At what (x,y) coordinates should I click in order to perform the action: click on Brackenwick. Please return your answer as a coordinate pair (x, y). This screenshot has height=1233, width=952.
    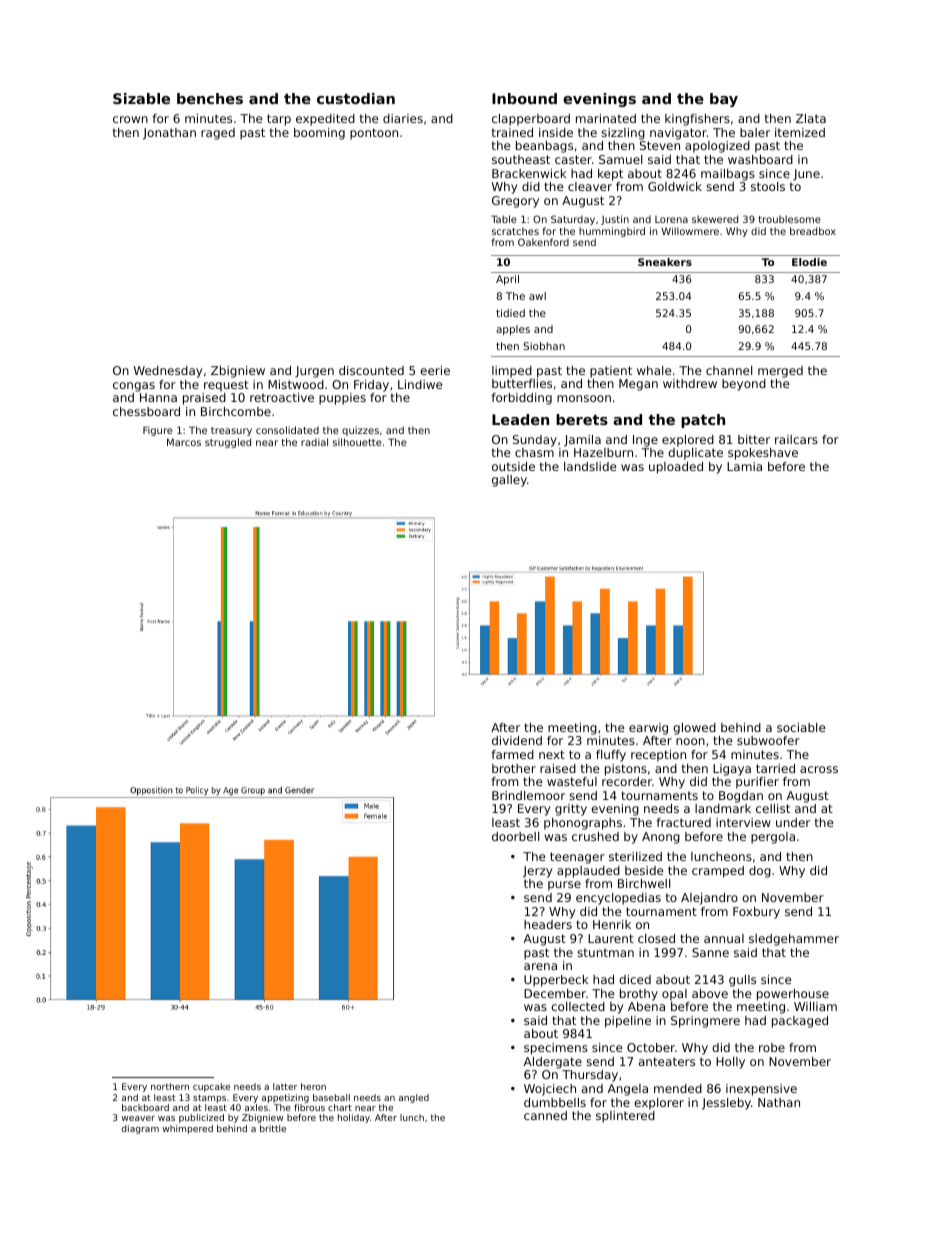
    Looking at the image, I should click on (529, 173).
